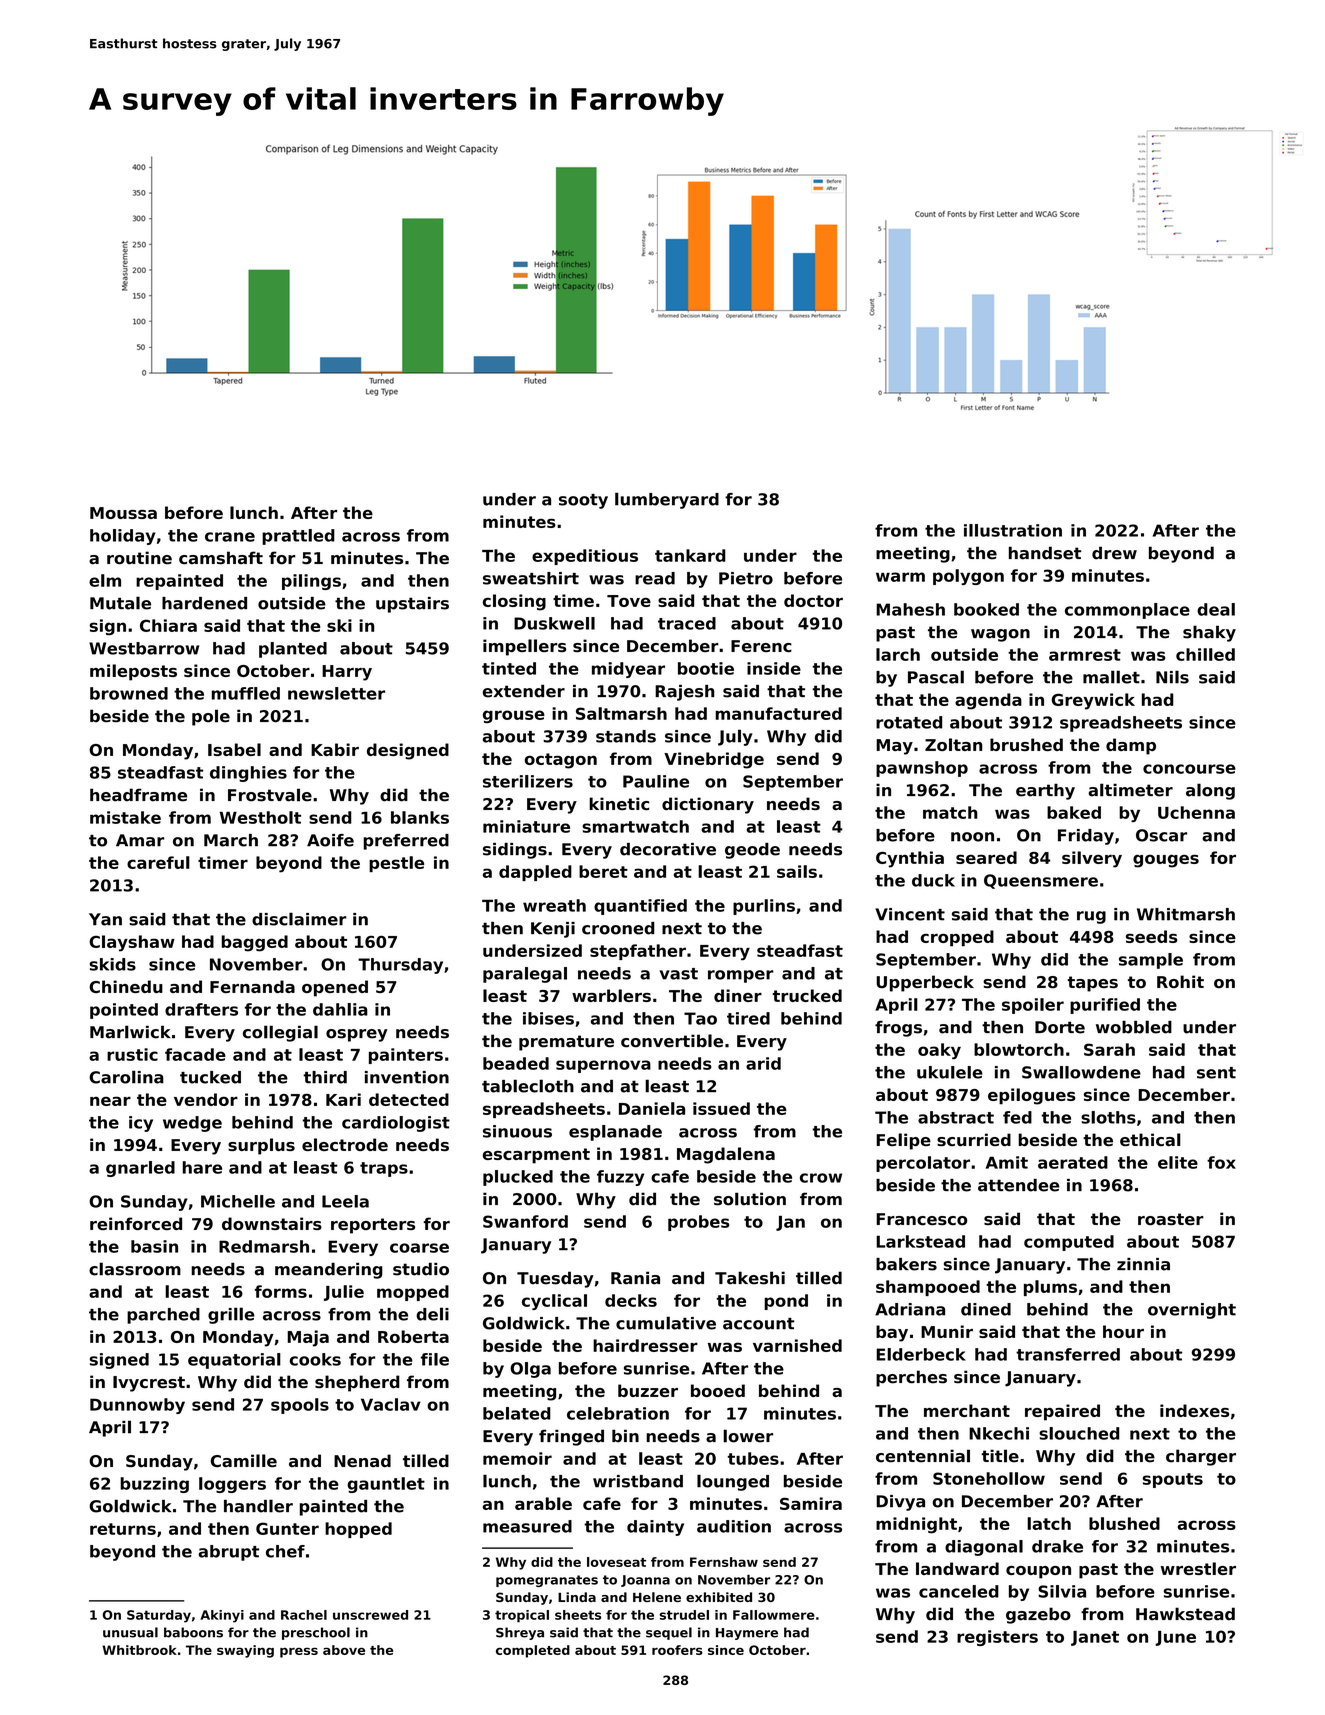 The width and height of the document is (1325, 1715). I want to click on Dunnowby, so click(137, 1406).
